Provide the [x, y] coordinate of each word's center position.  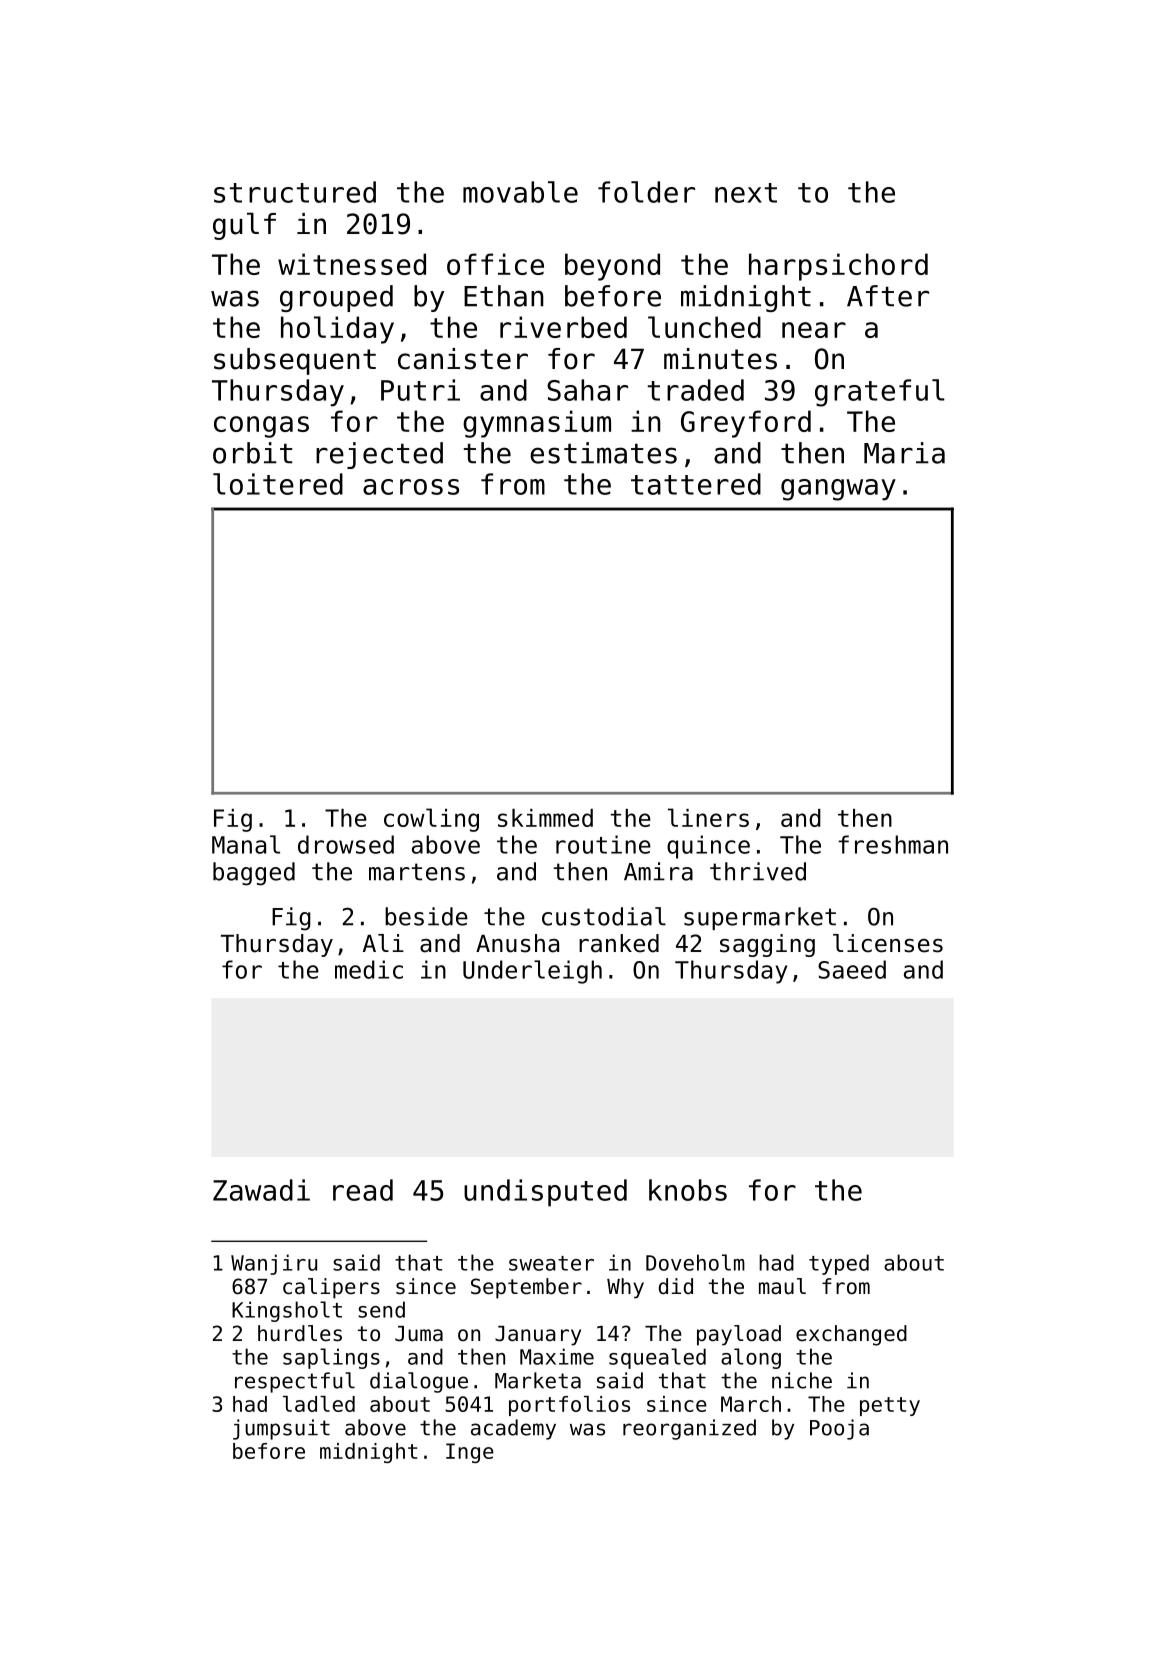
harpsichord [838, 267]
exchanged [851, 1335]
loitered [278, 484]
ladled [319, 1404]
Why [625, 1288]
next [746, 193]
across [411, 487]
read [363, 1190]
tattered [696, 484]
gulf [244, 226]
